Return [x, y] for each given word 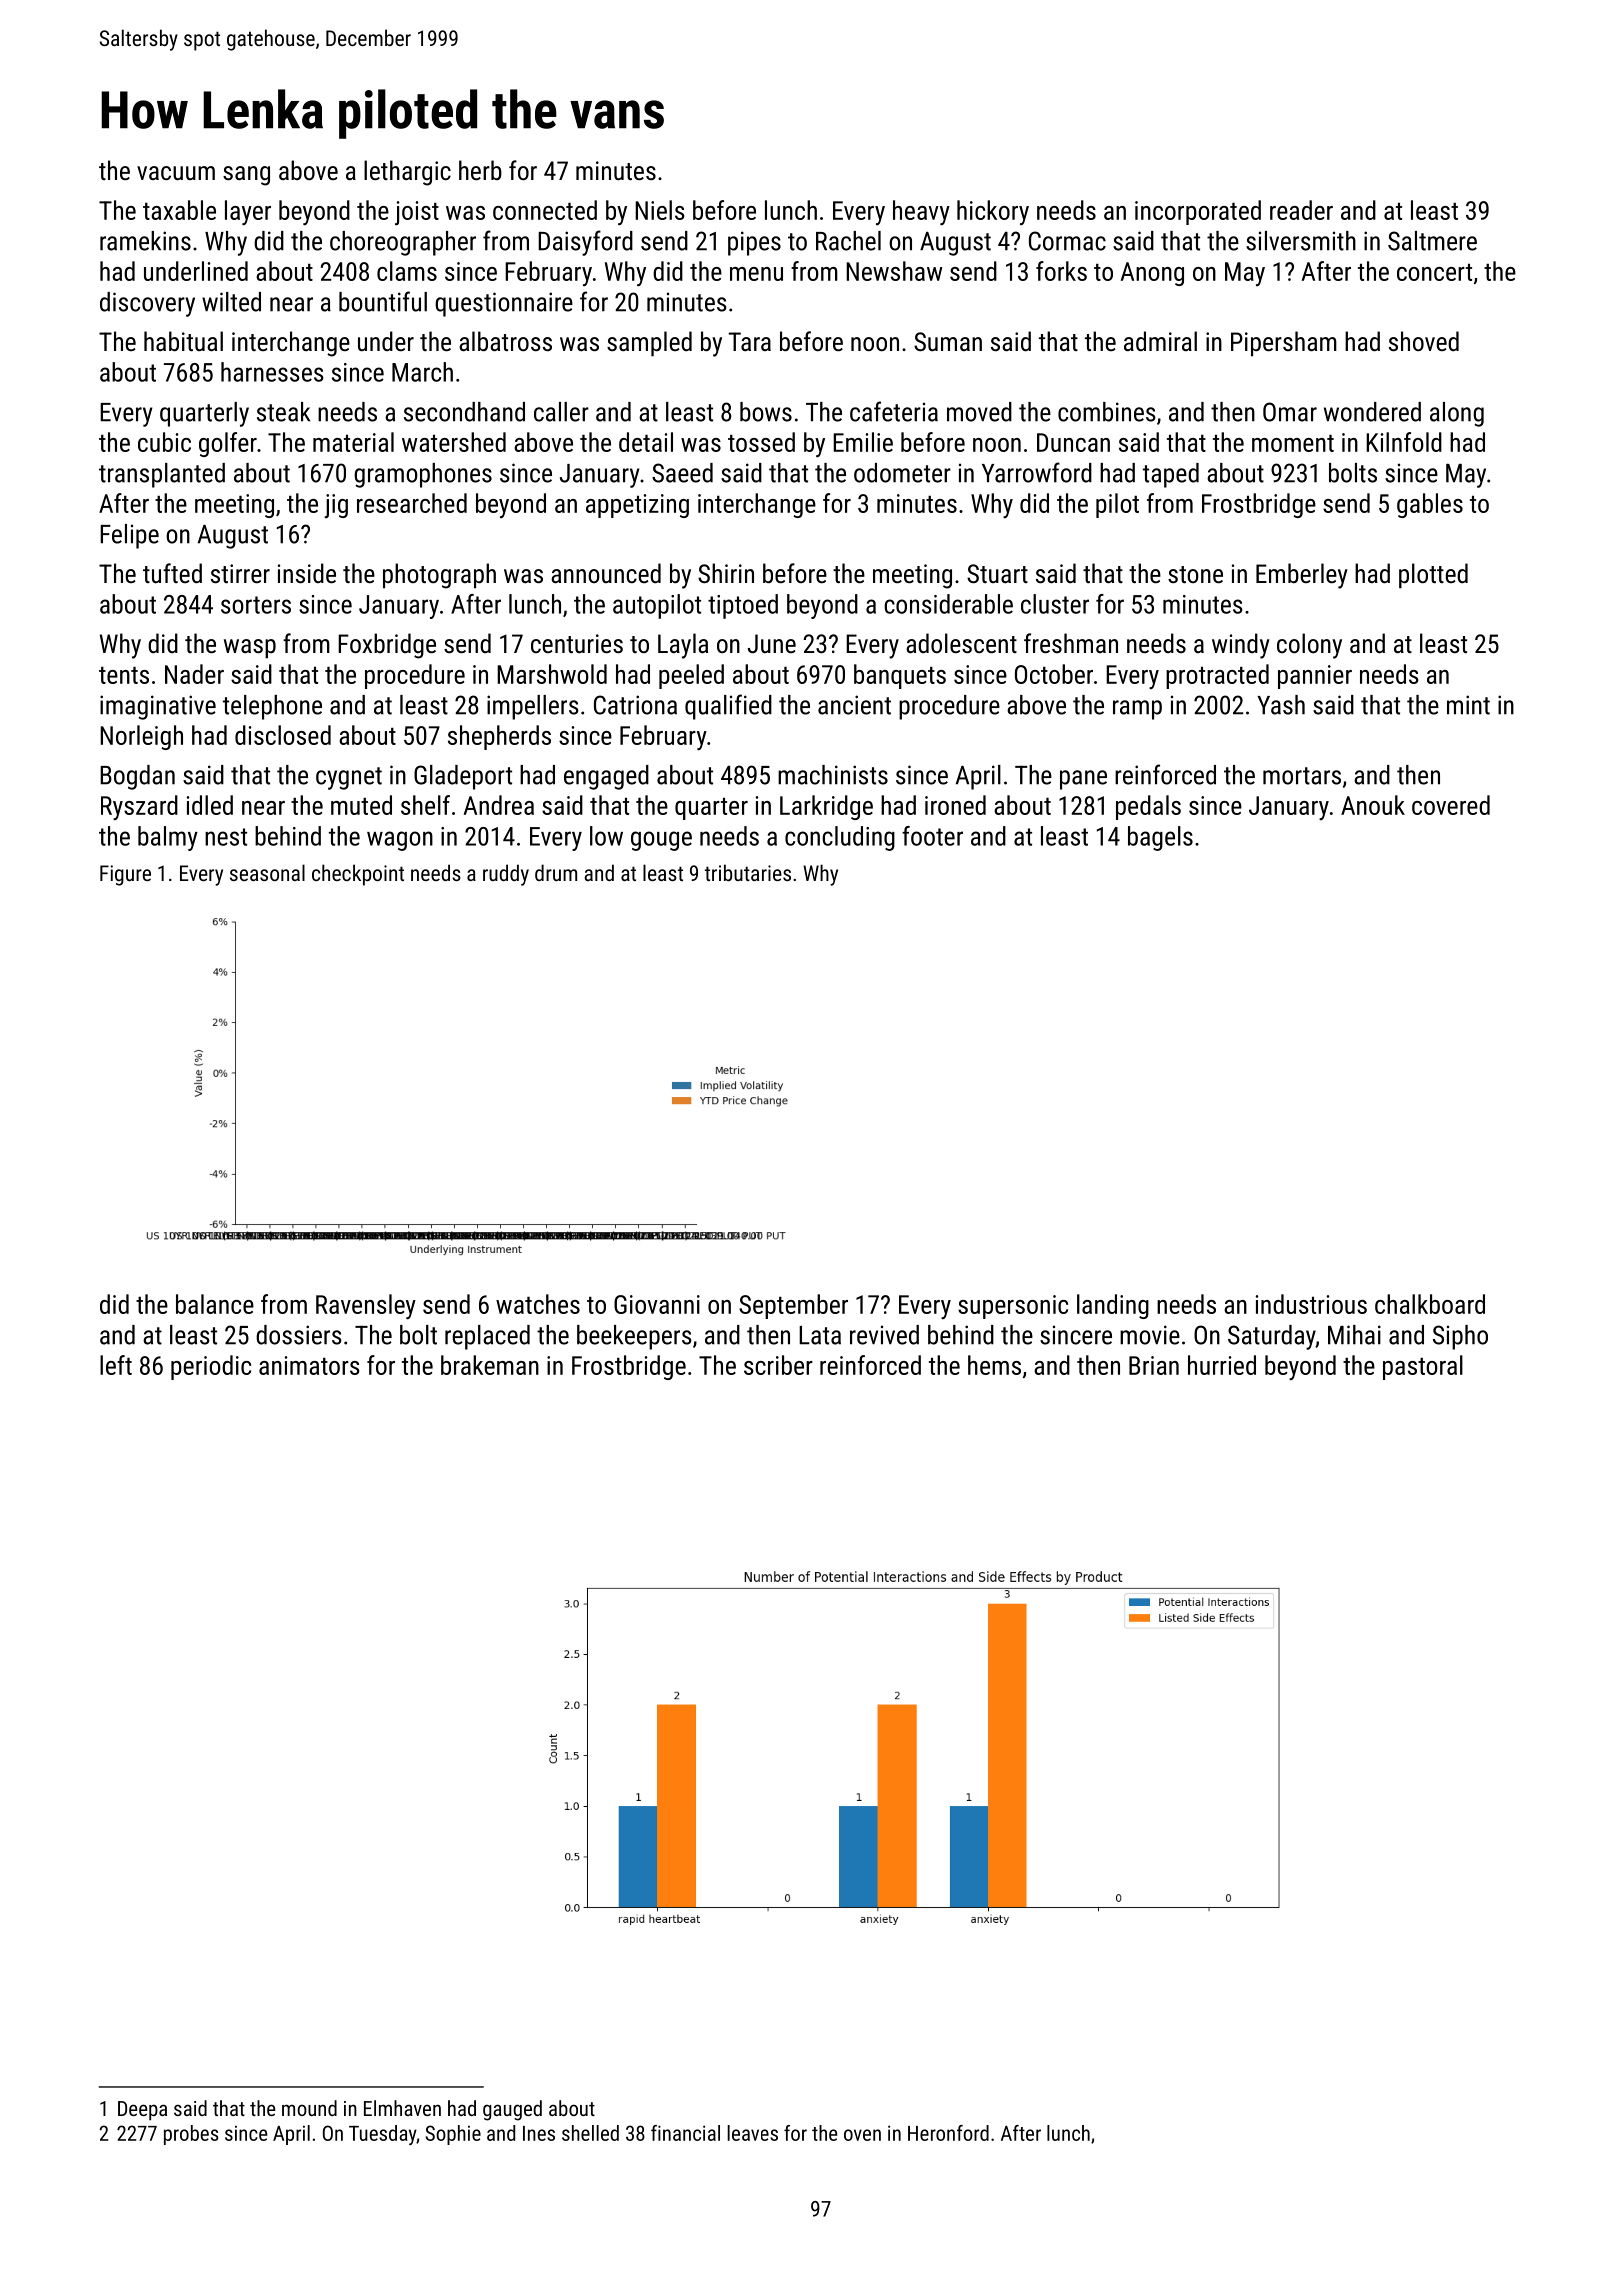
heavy [921, 212]
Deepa [142, 2111]
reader [1301, 210]
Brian [1154, 1365]
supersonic [1013, 1307]
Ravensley [366, 1306]
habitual [183, 341]
